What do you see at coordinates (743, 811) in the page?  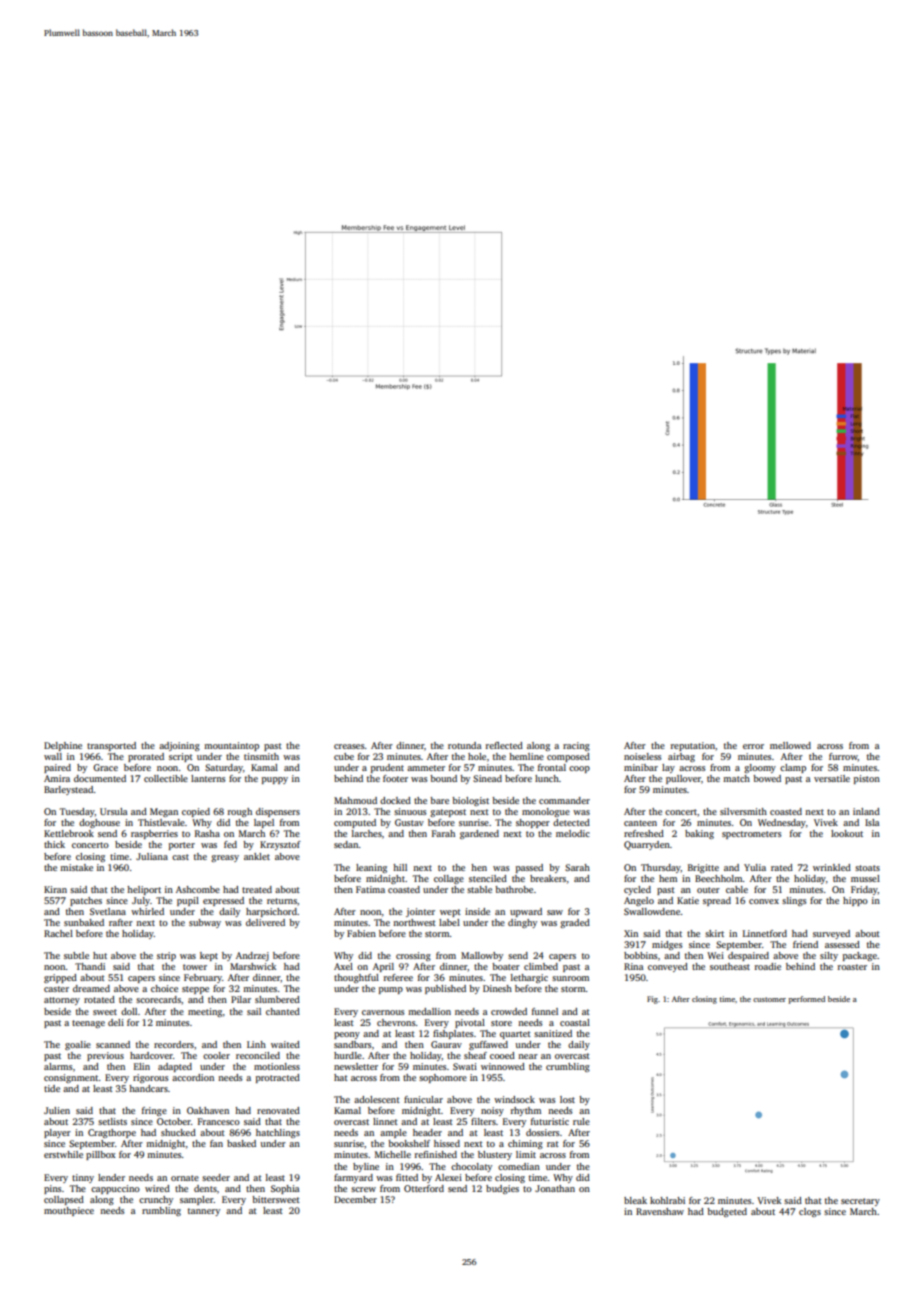 I see `silversmith` at bounding box center [743, 811].
